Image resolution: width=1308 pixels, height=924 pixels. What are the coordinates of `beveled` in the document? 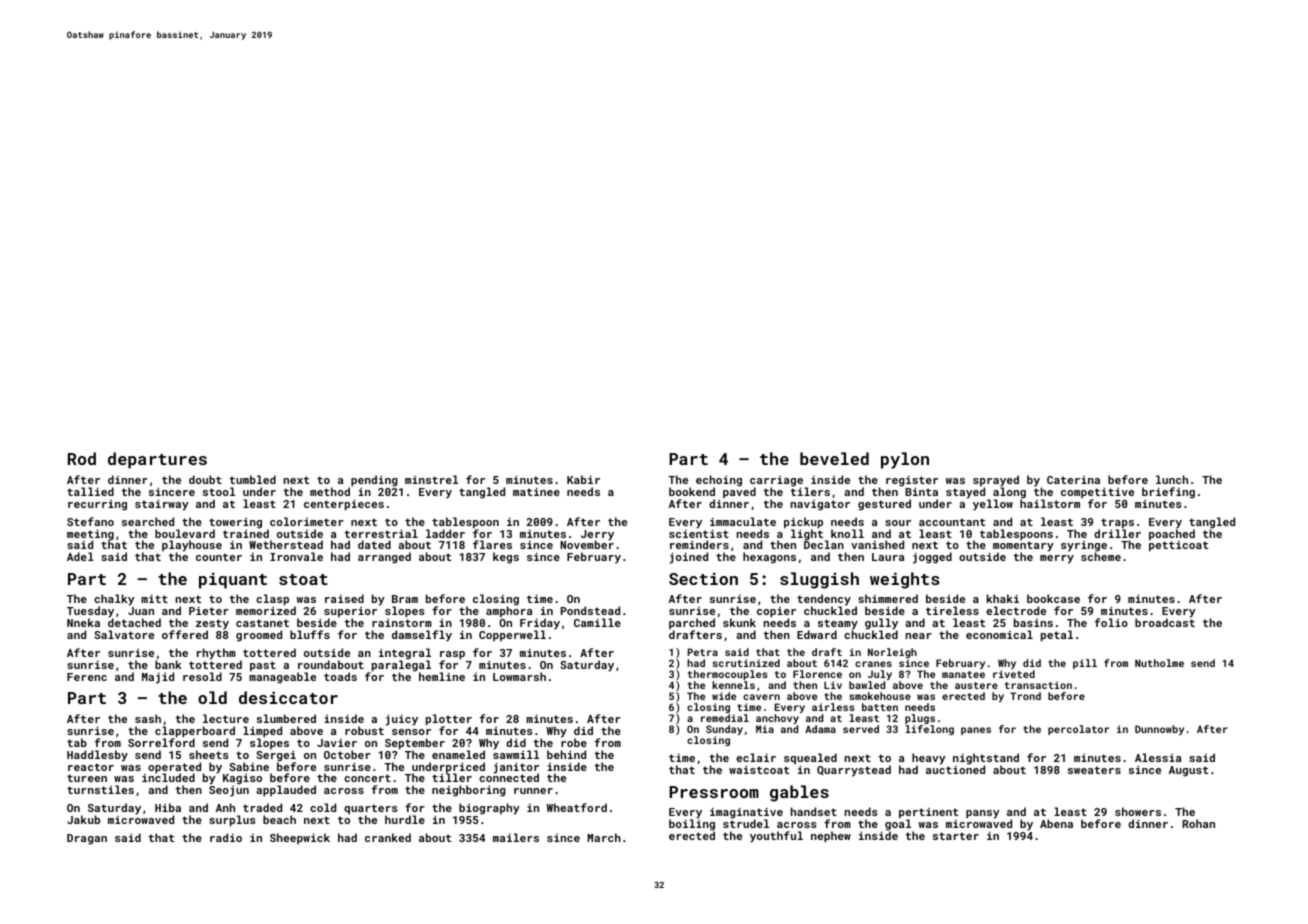 It's located at (834, 458).
